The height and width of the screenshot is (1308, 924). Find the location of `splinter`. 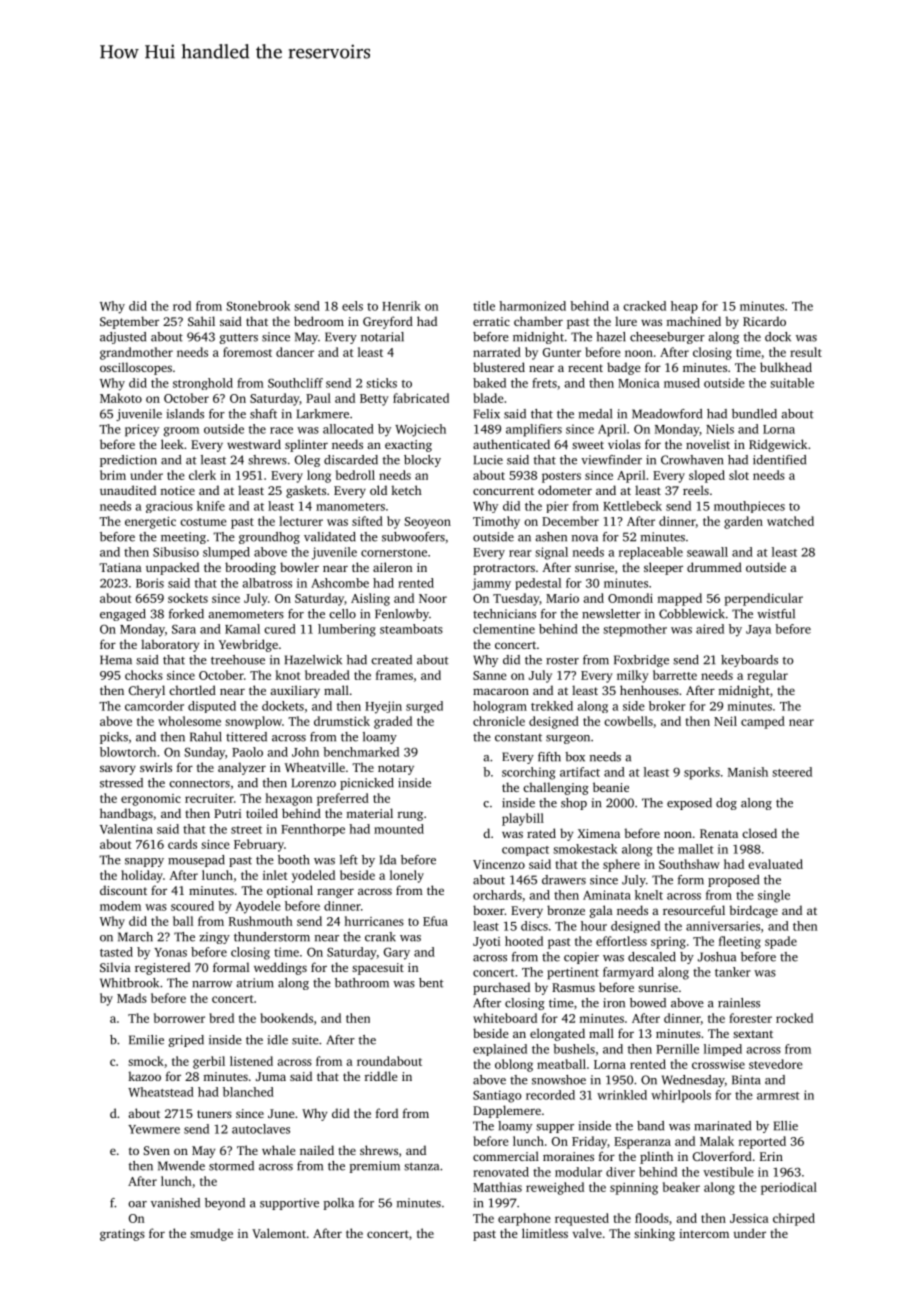

splinter is located at coordinates (306, 445).
